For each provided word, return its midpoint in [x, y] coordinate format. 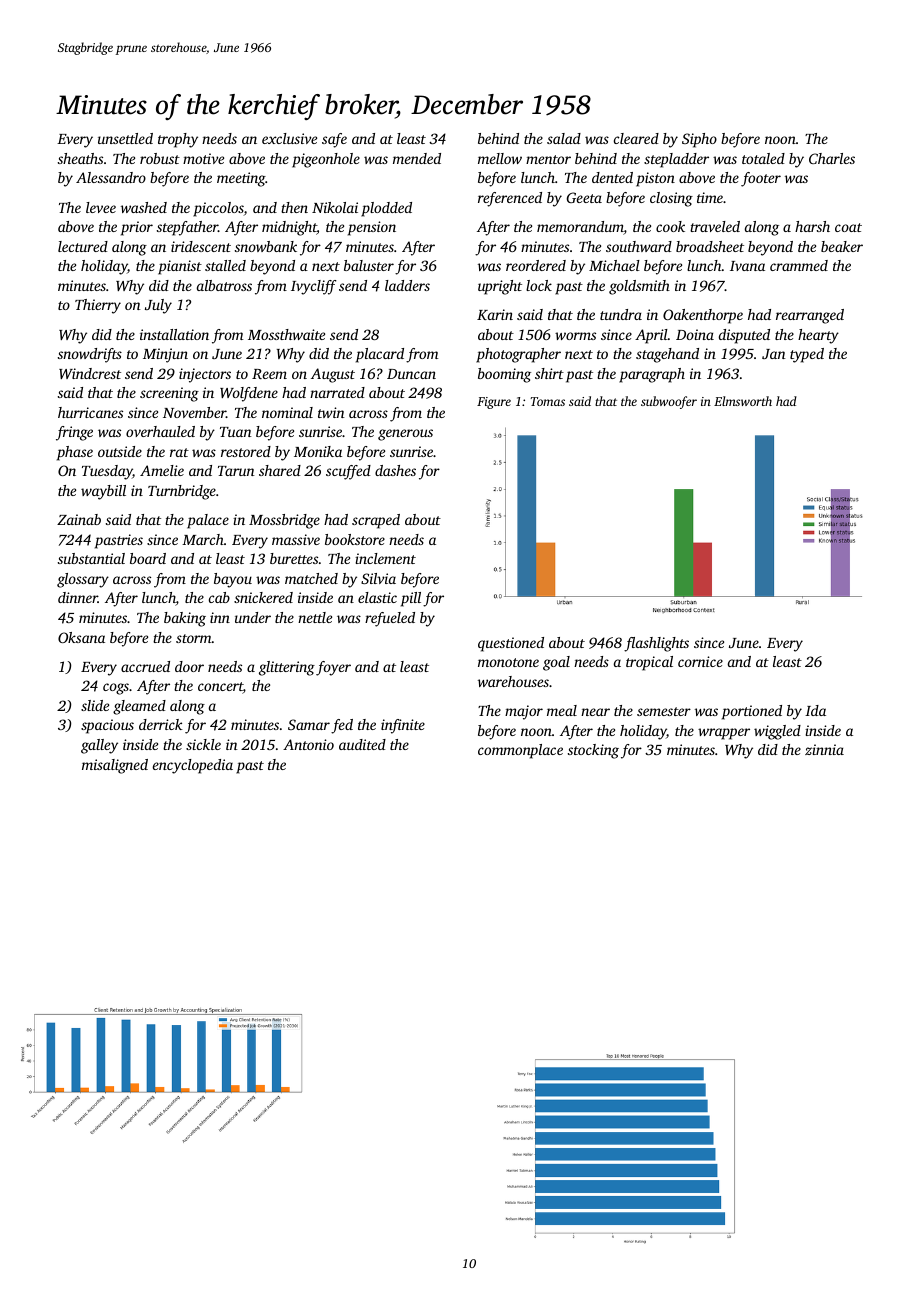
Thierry [98, 306]
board [148, 558]
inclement [385, 558]
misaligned [115, 766]
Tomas [547, 401]
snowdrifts [90, 355]
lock [539, 285]
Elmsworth [743, 401]
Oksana [81, 637]
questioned [511, 644]
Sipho [699, 140]
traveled [715, 226]
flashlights [656, 644]
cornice [700, 661]
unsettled [125, 138]
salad [564, 138]
